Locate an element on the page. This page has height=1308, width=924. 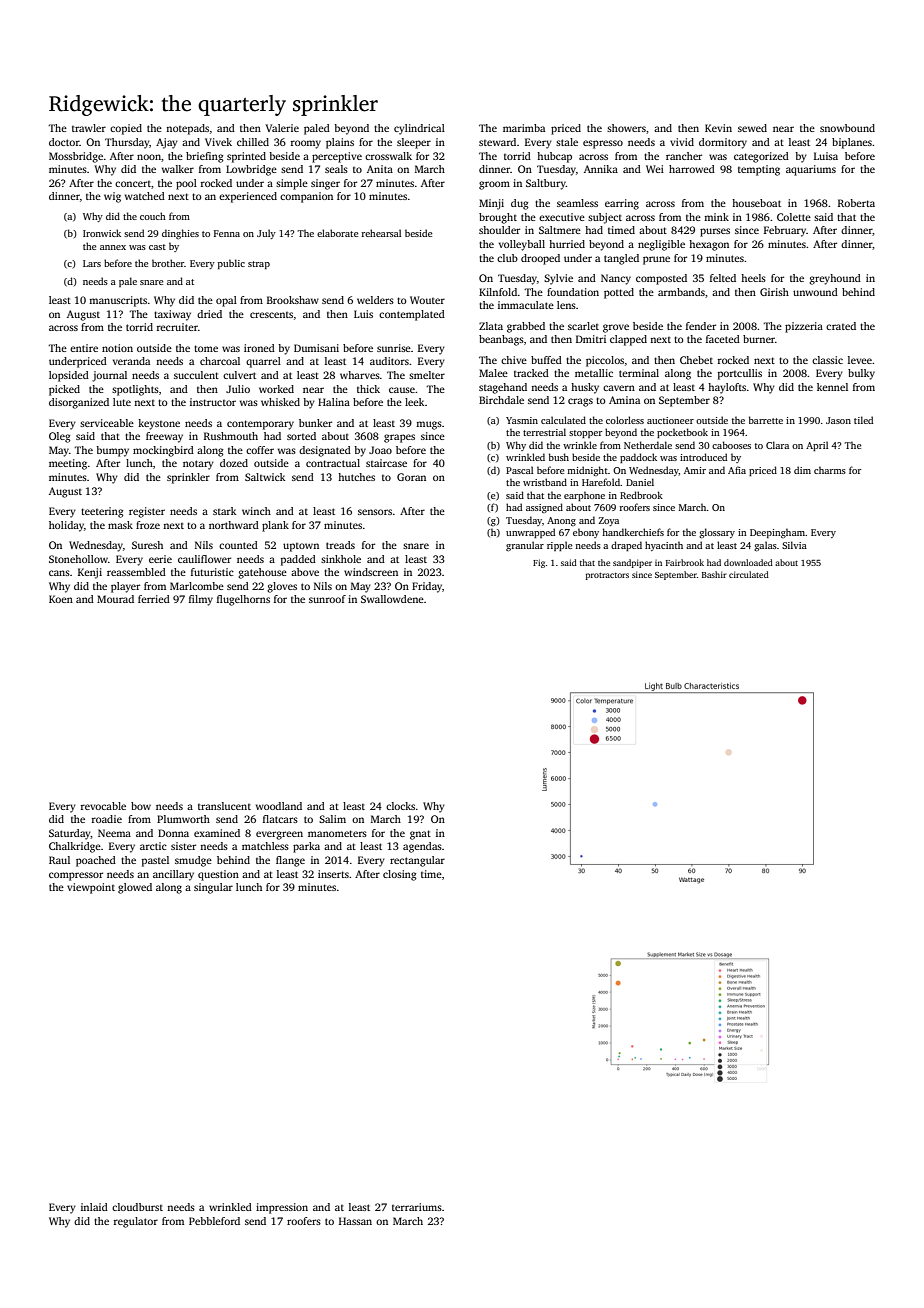
woodland is located at coordinates (279, 806).
